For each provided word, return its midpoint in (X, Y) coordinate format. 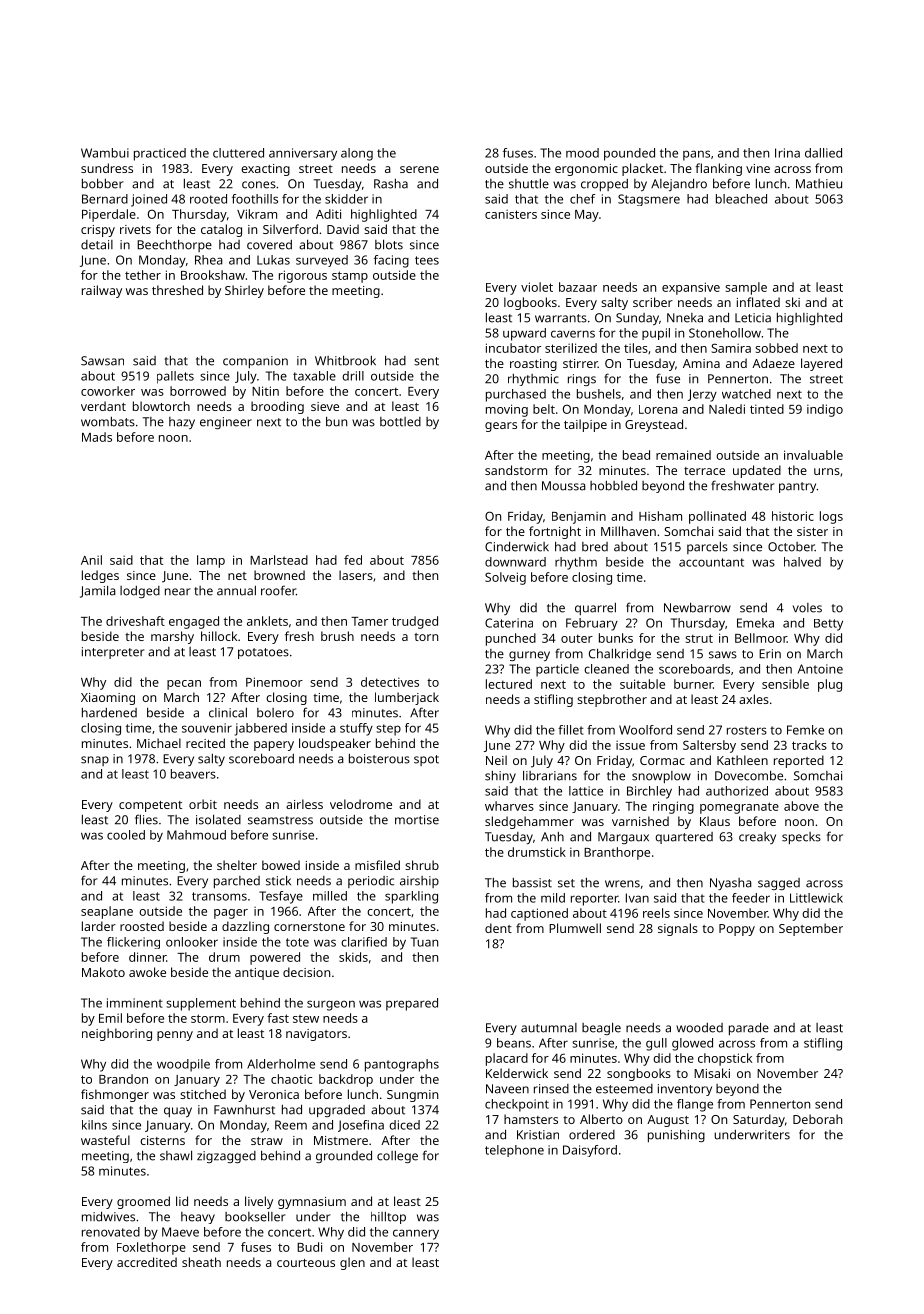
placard (507, 1059)
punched (511, 639)
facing (391, 261)
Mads (97, 437)
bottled (400, 422)
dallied (823, 153)
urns (827, 471)
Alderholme (281, 1064)
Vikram (257, 214)
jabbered (261, 729)
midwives (108, 1216)
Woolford (645, 730)
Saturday (759, 1120)
